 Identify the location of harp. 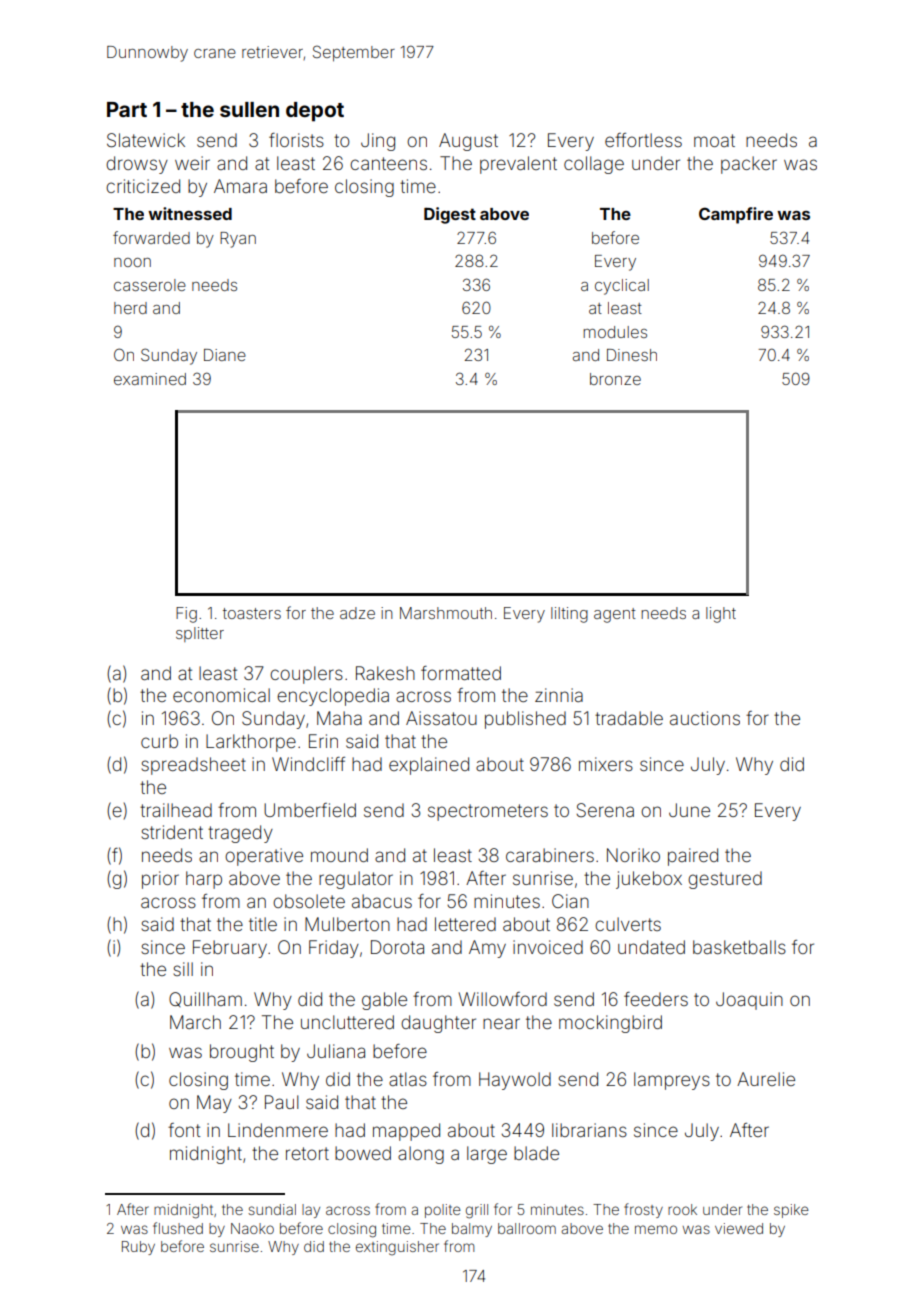
(204, 880).
